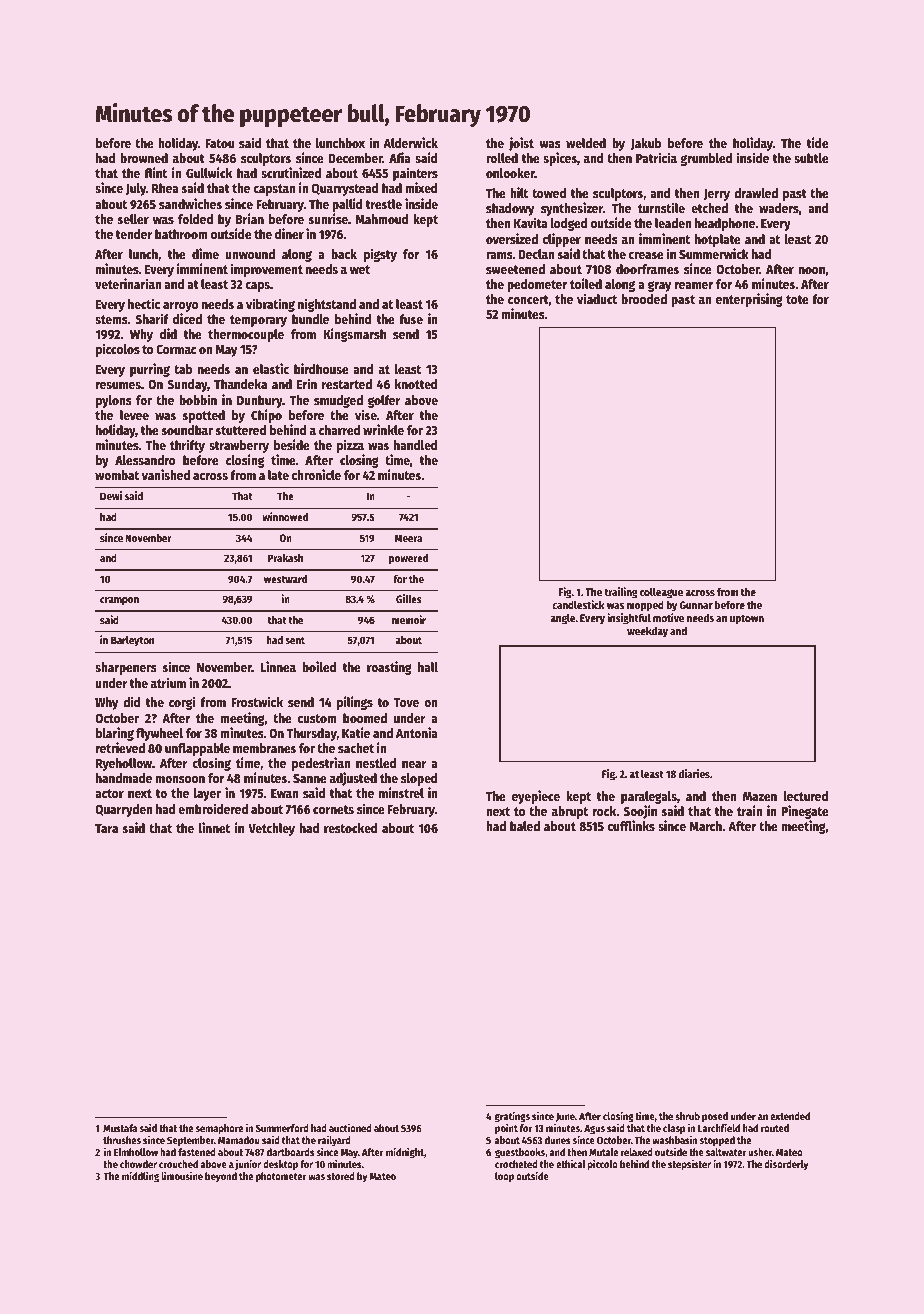 Image resolution: width=924 pixels, height=1314 pixels. What do you see at coordinates (144, 303) in the page?
I see `hectic` at bounding box center [144, 303].
